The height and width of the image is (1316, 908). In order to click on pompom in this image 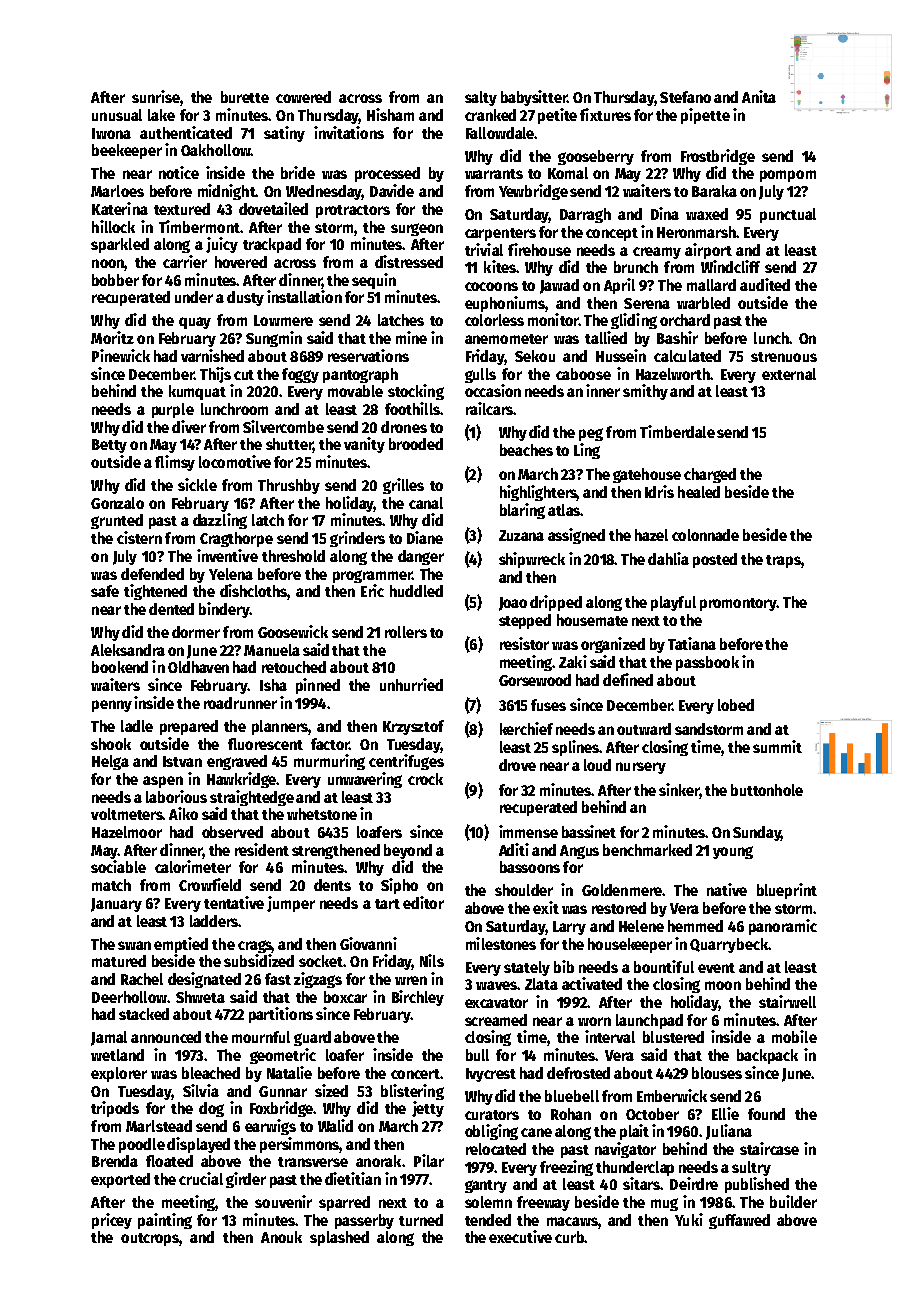, I will do `click(788, 176)`.
